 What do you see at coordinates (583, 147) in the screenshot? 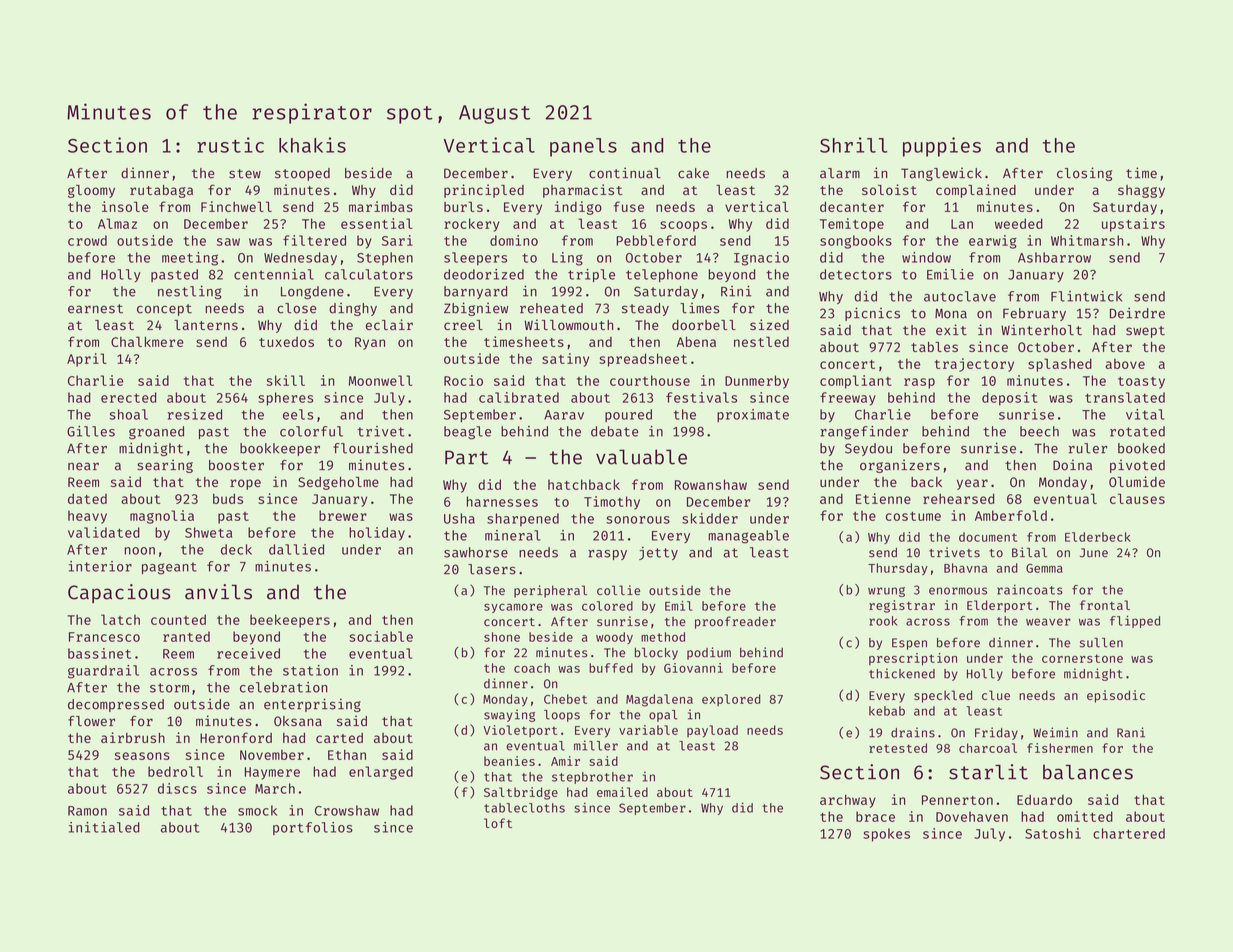
I see `panels` at bounding box center [583, 147].
